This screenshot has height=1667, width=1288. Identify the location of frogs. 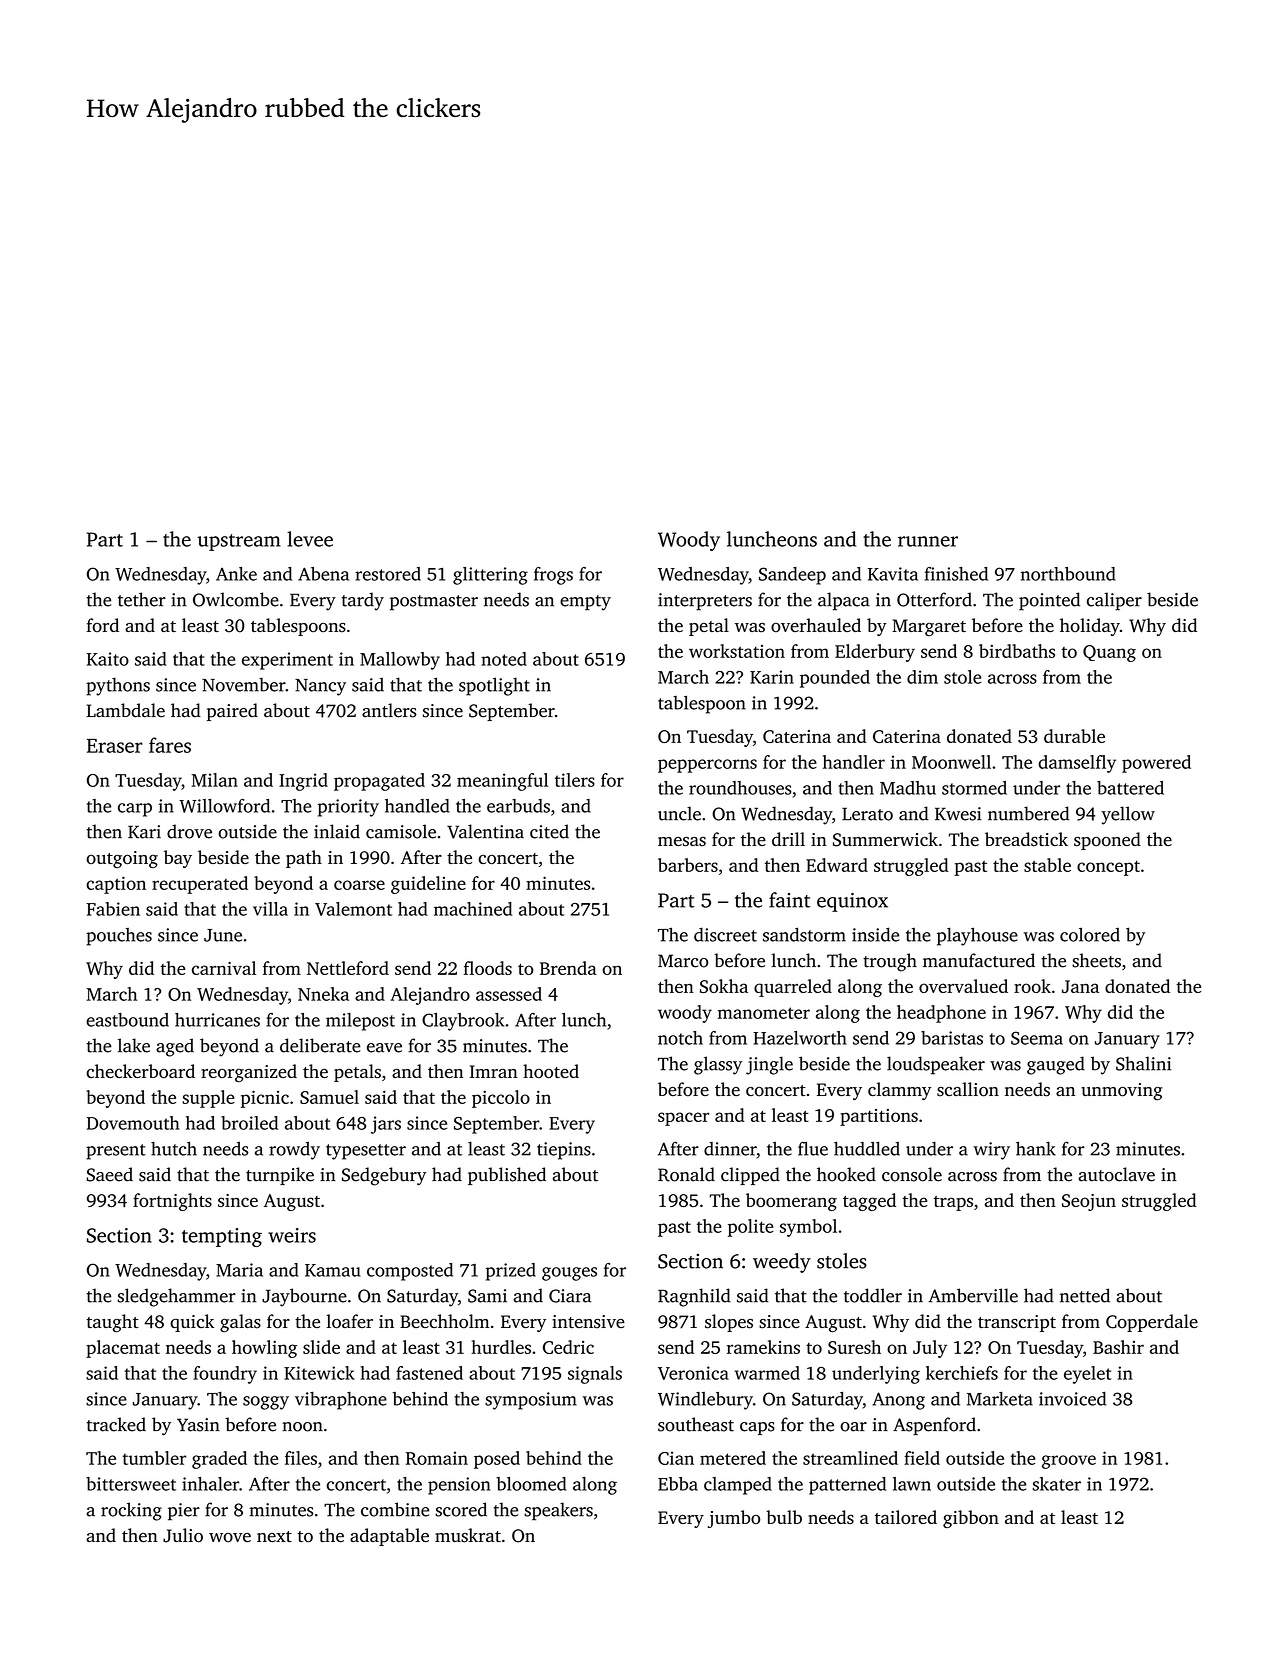
(553, 576).
